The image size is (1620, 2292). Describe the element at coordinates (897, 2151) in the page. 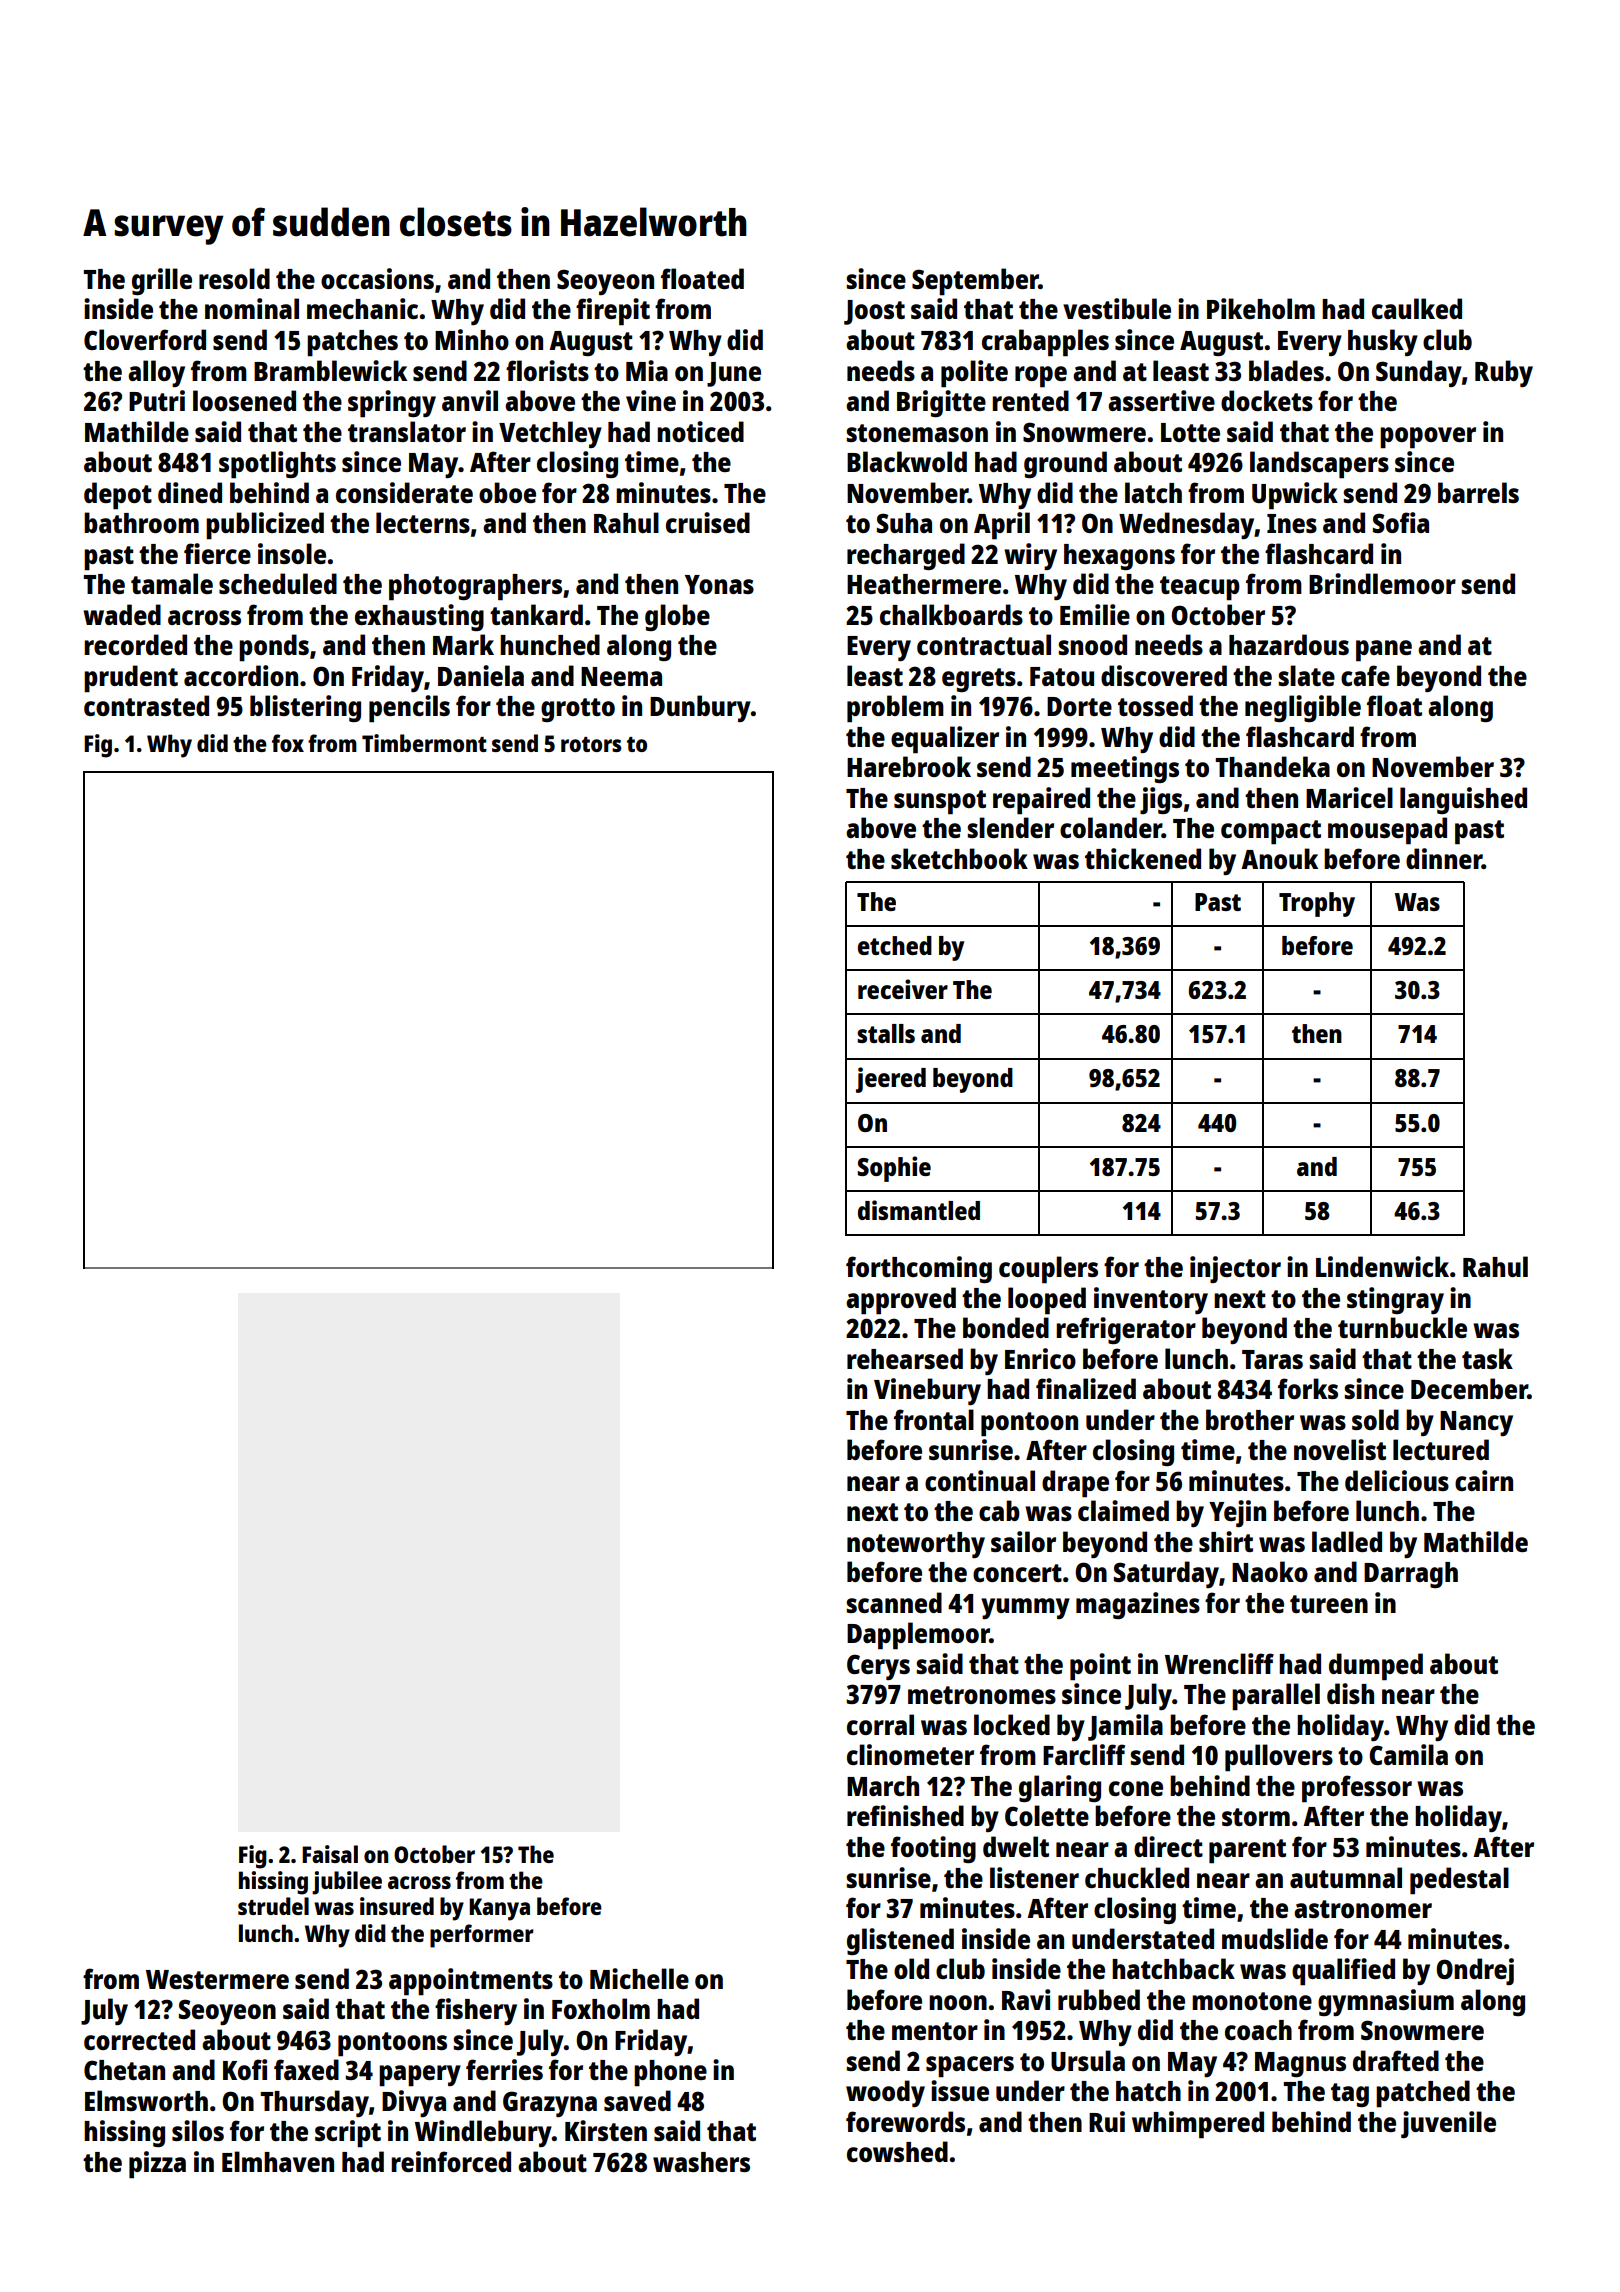

I see `cowshed` at that location.
